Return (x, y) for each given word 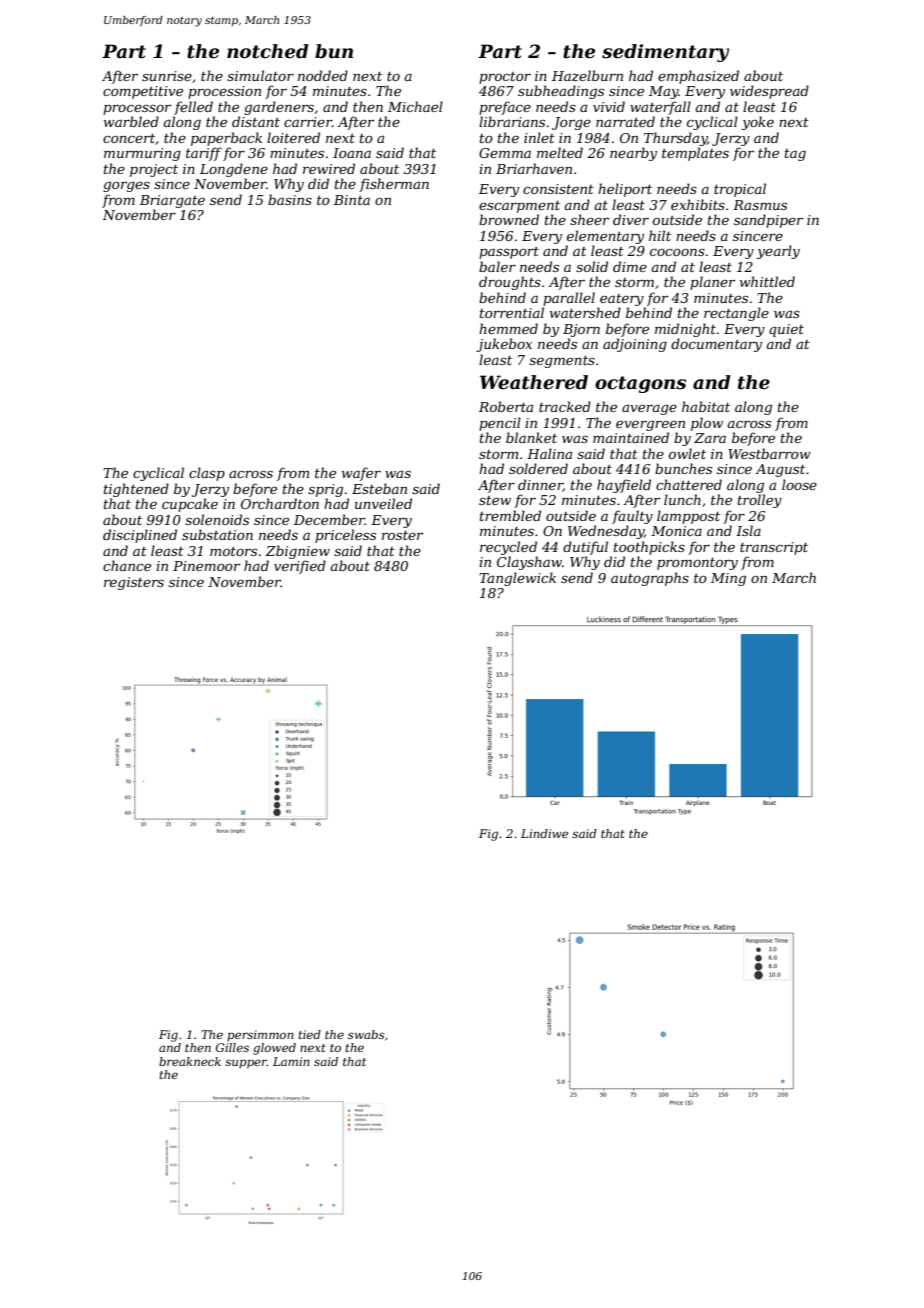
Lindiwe (544, 833)
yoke (758, 123)
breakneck (190, 1061)
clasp (207, 474)
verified (300, 567)
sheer (589, 219)
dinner (540, 485)
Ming (728, 579)
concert (129, 138)
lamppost (688, 517)
